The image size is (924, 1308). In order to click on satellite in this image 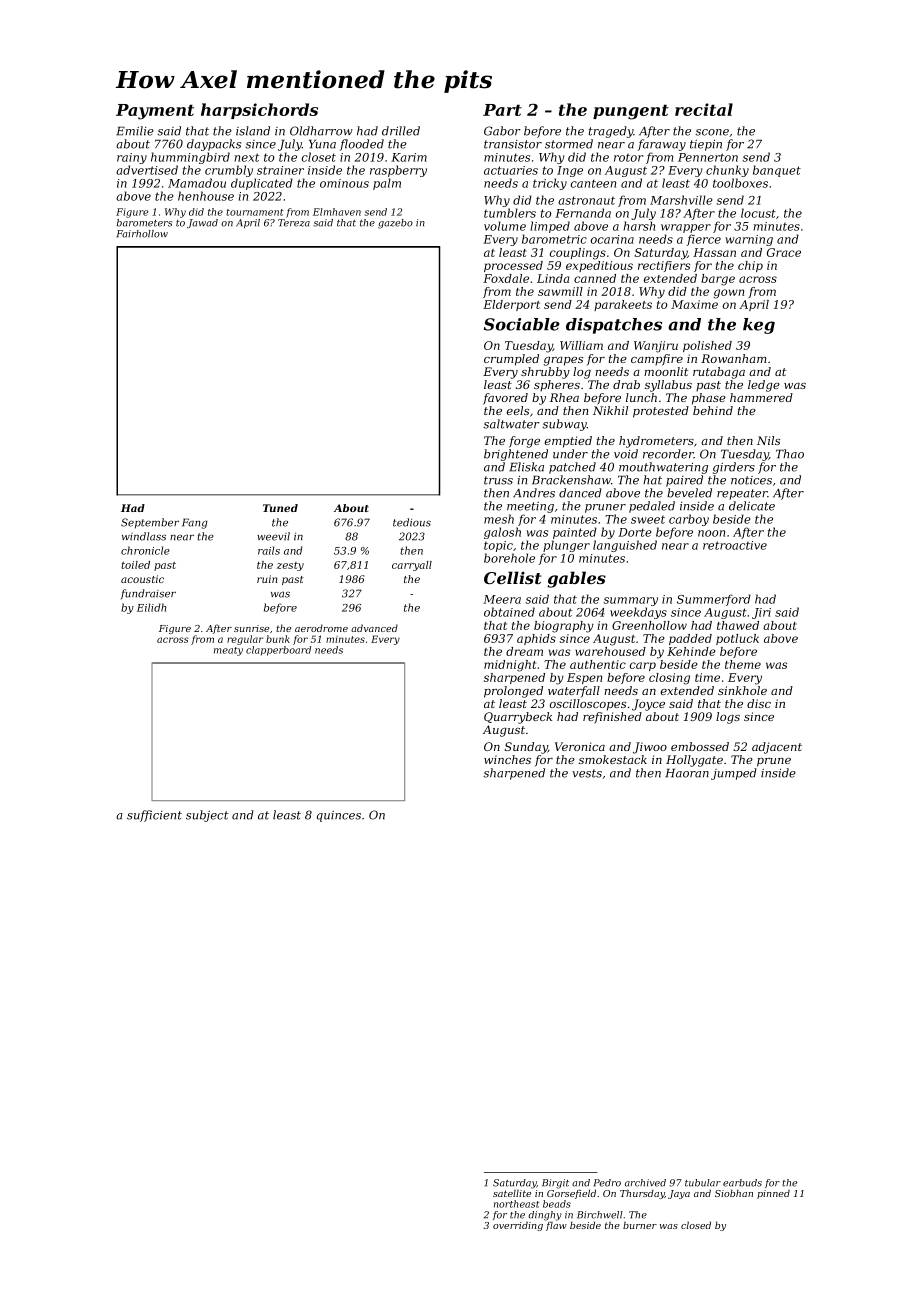, I will do `click(512, 1193)`.
